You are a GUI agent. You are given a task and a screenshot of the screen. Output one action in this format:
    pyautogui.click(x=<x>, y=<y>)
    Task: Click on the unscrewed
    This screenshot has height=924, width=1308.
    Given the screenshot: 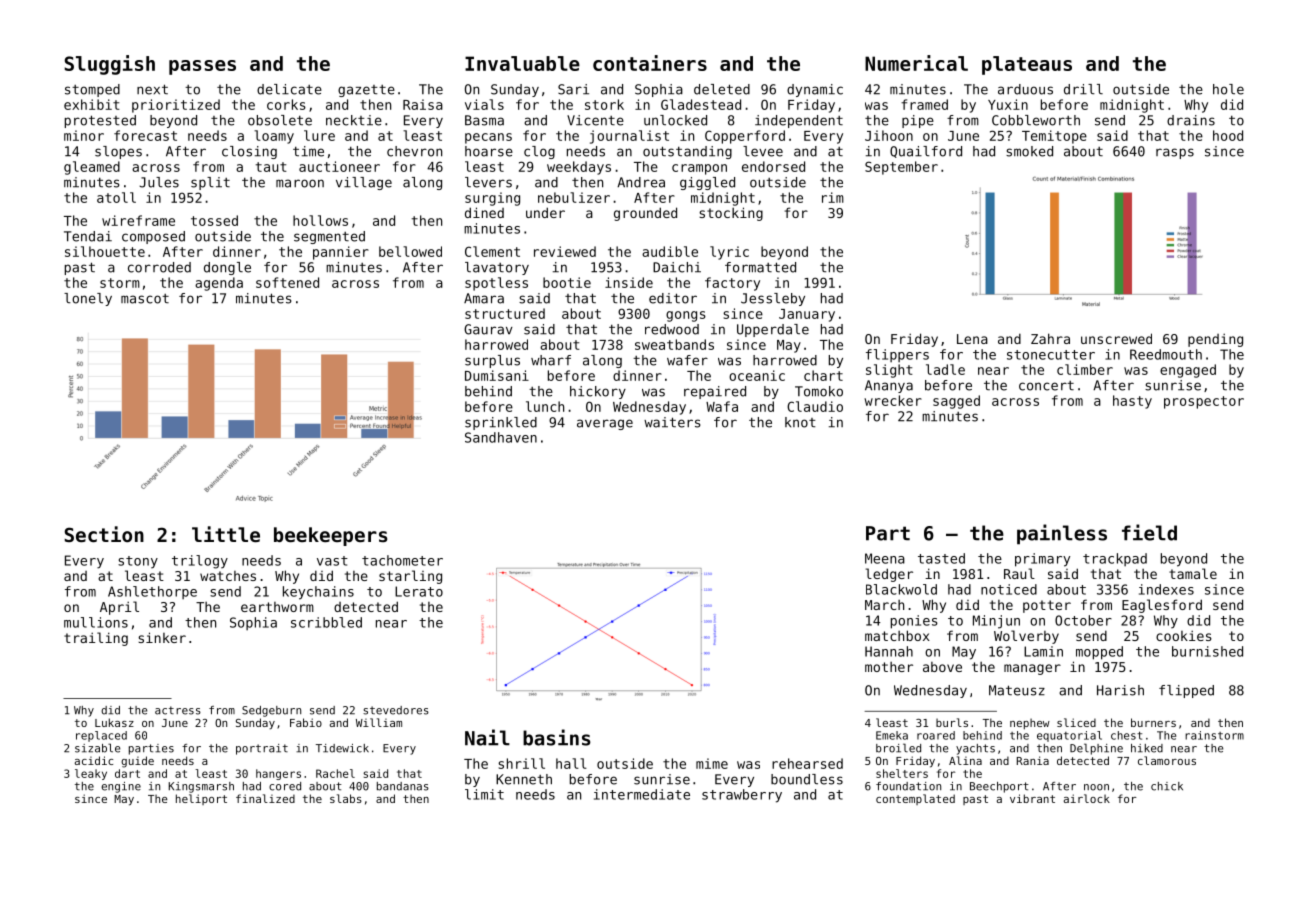 What is the action you would take?
    pyautogui.click(x=1116, y=338)
